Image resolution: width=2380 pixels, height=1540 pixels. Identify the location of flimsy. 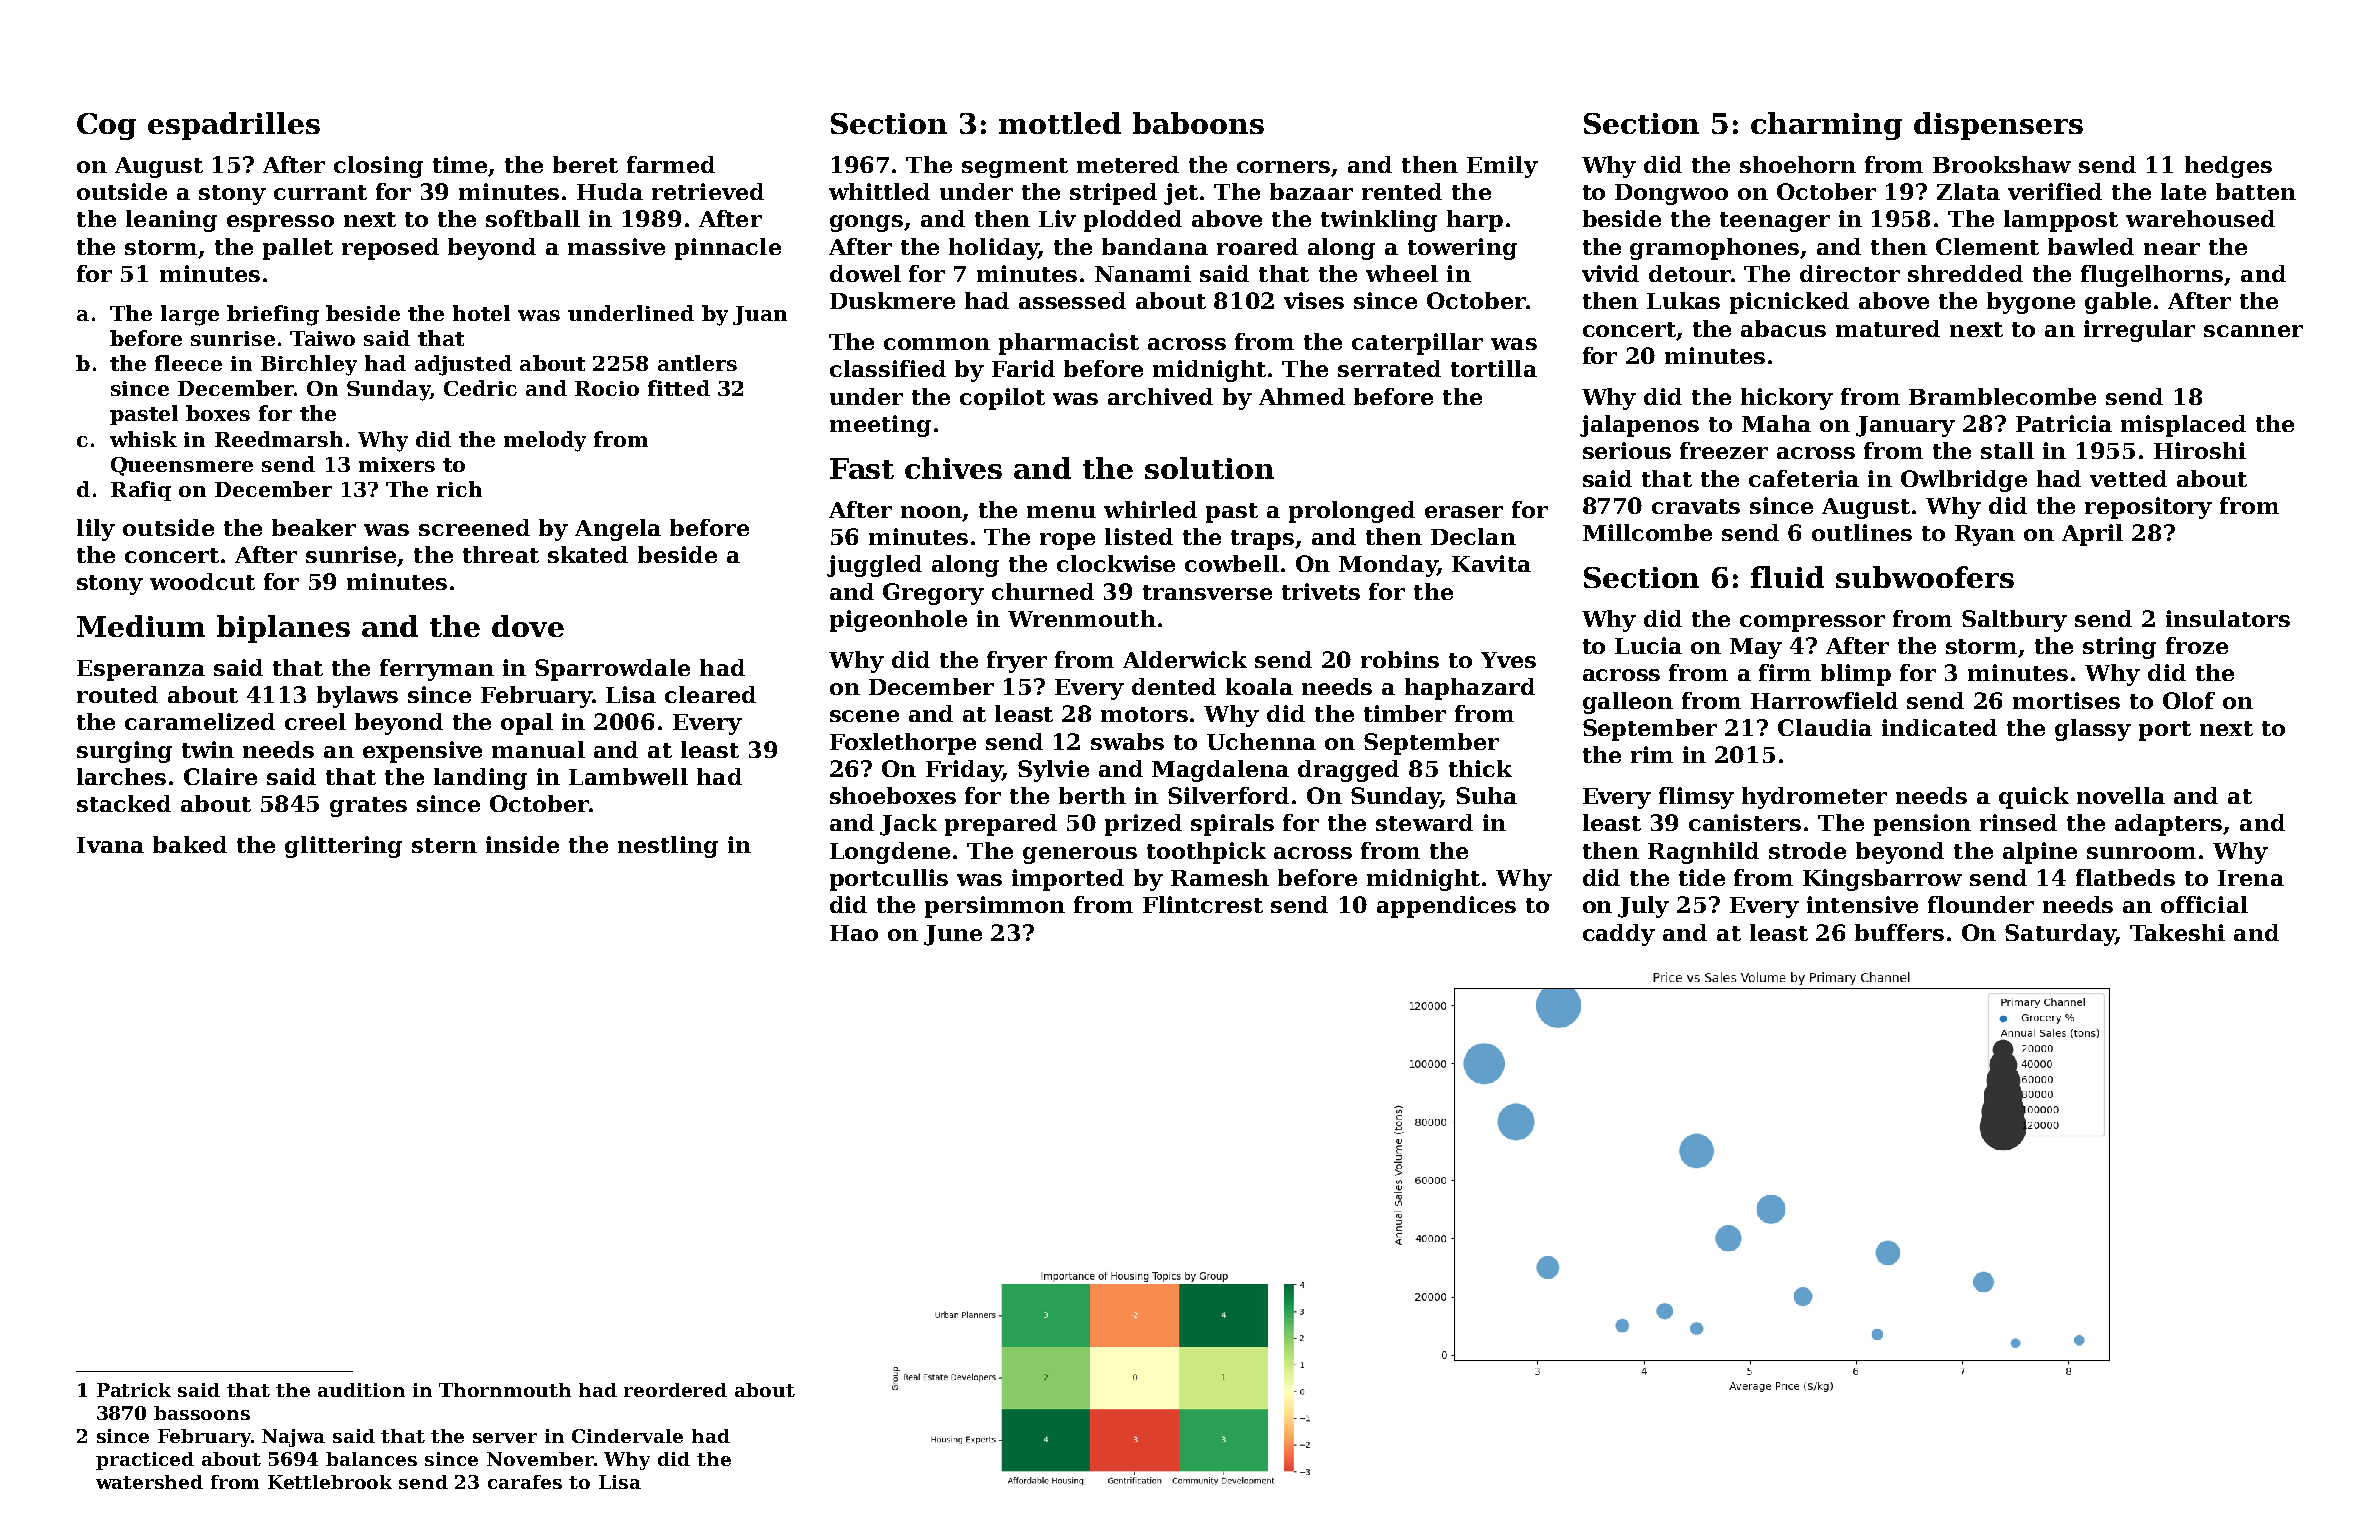
(1696, 798).
